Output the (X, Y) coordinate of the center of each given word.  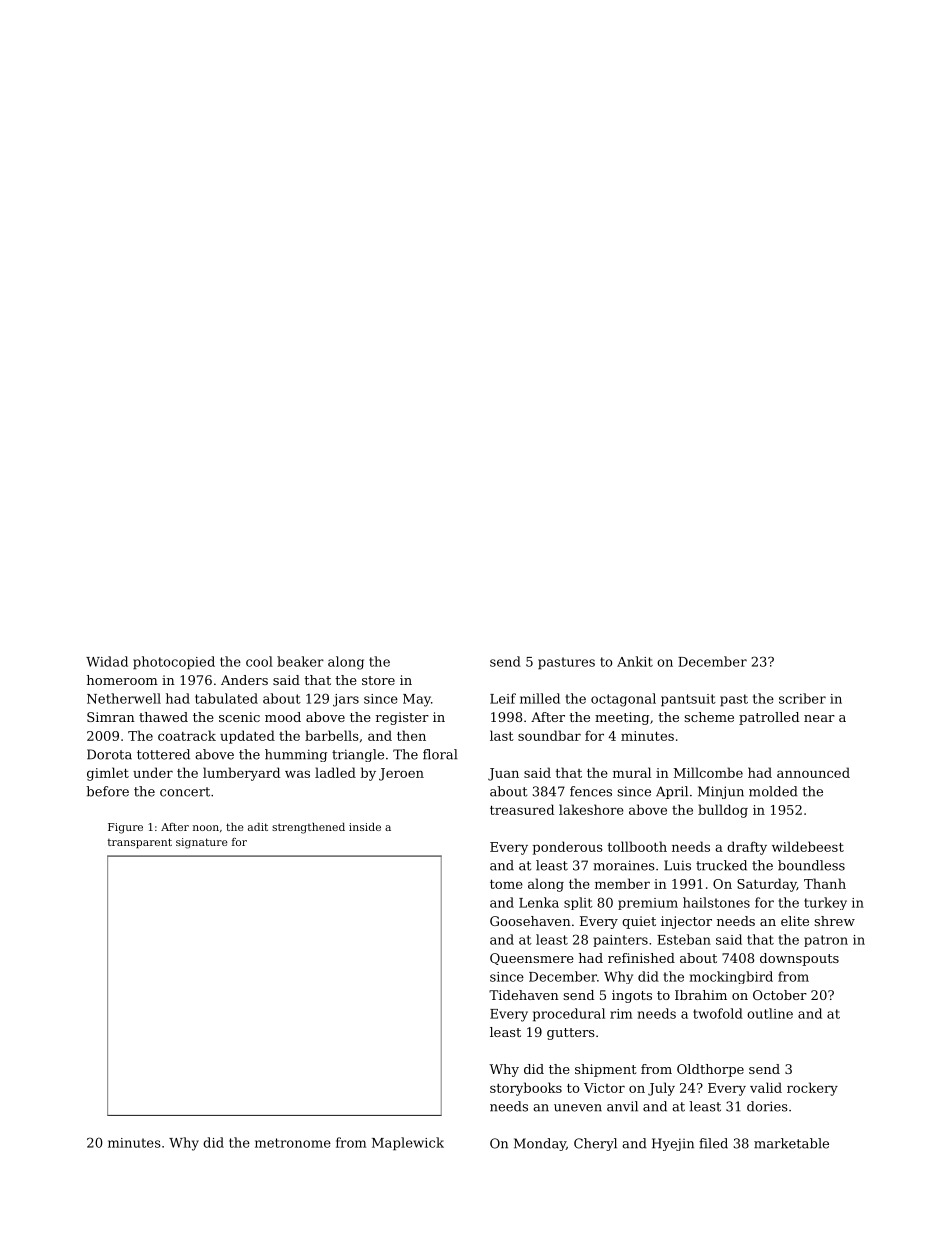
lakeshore (591, 809)
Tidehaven (524, 995)
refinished (641, 958)
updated (247, 737)
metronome (293, 1143)
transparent (140, 843)
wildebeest (808, 846)
